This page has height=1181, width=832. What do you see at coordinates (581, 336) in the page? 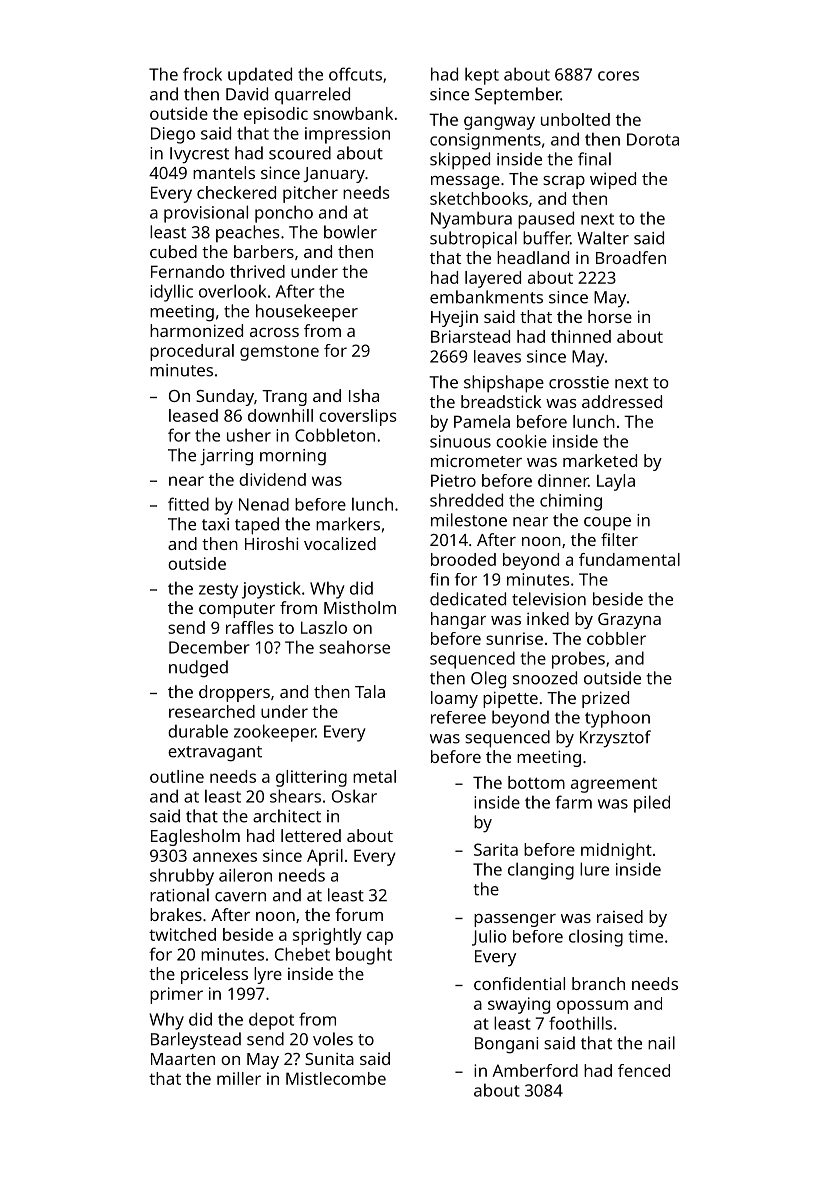
I see `thinned` at bounding box center [581, 336].
